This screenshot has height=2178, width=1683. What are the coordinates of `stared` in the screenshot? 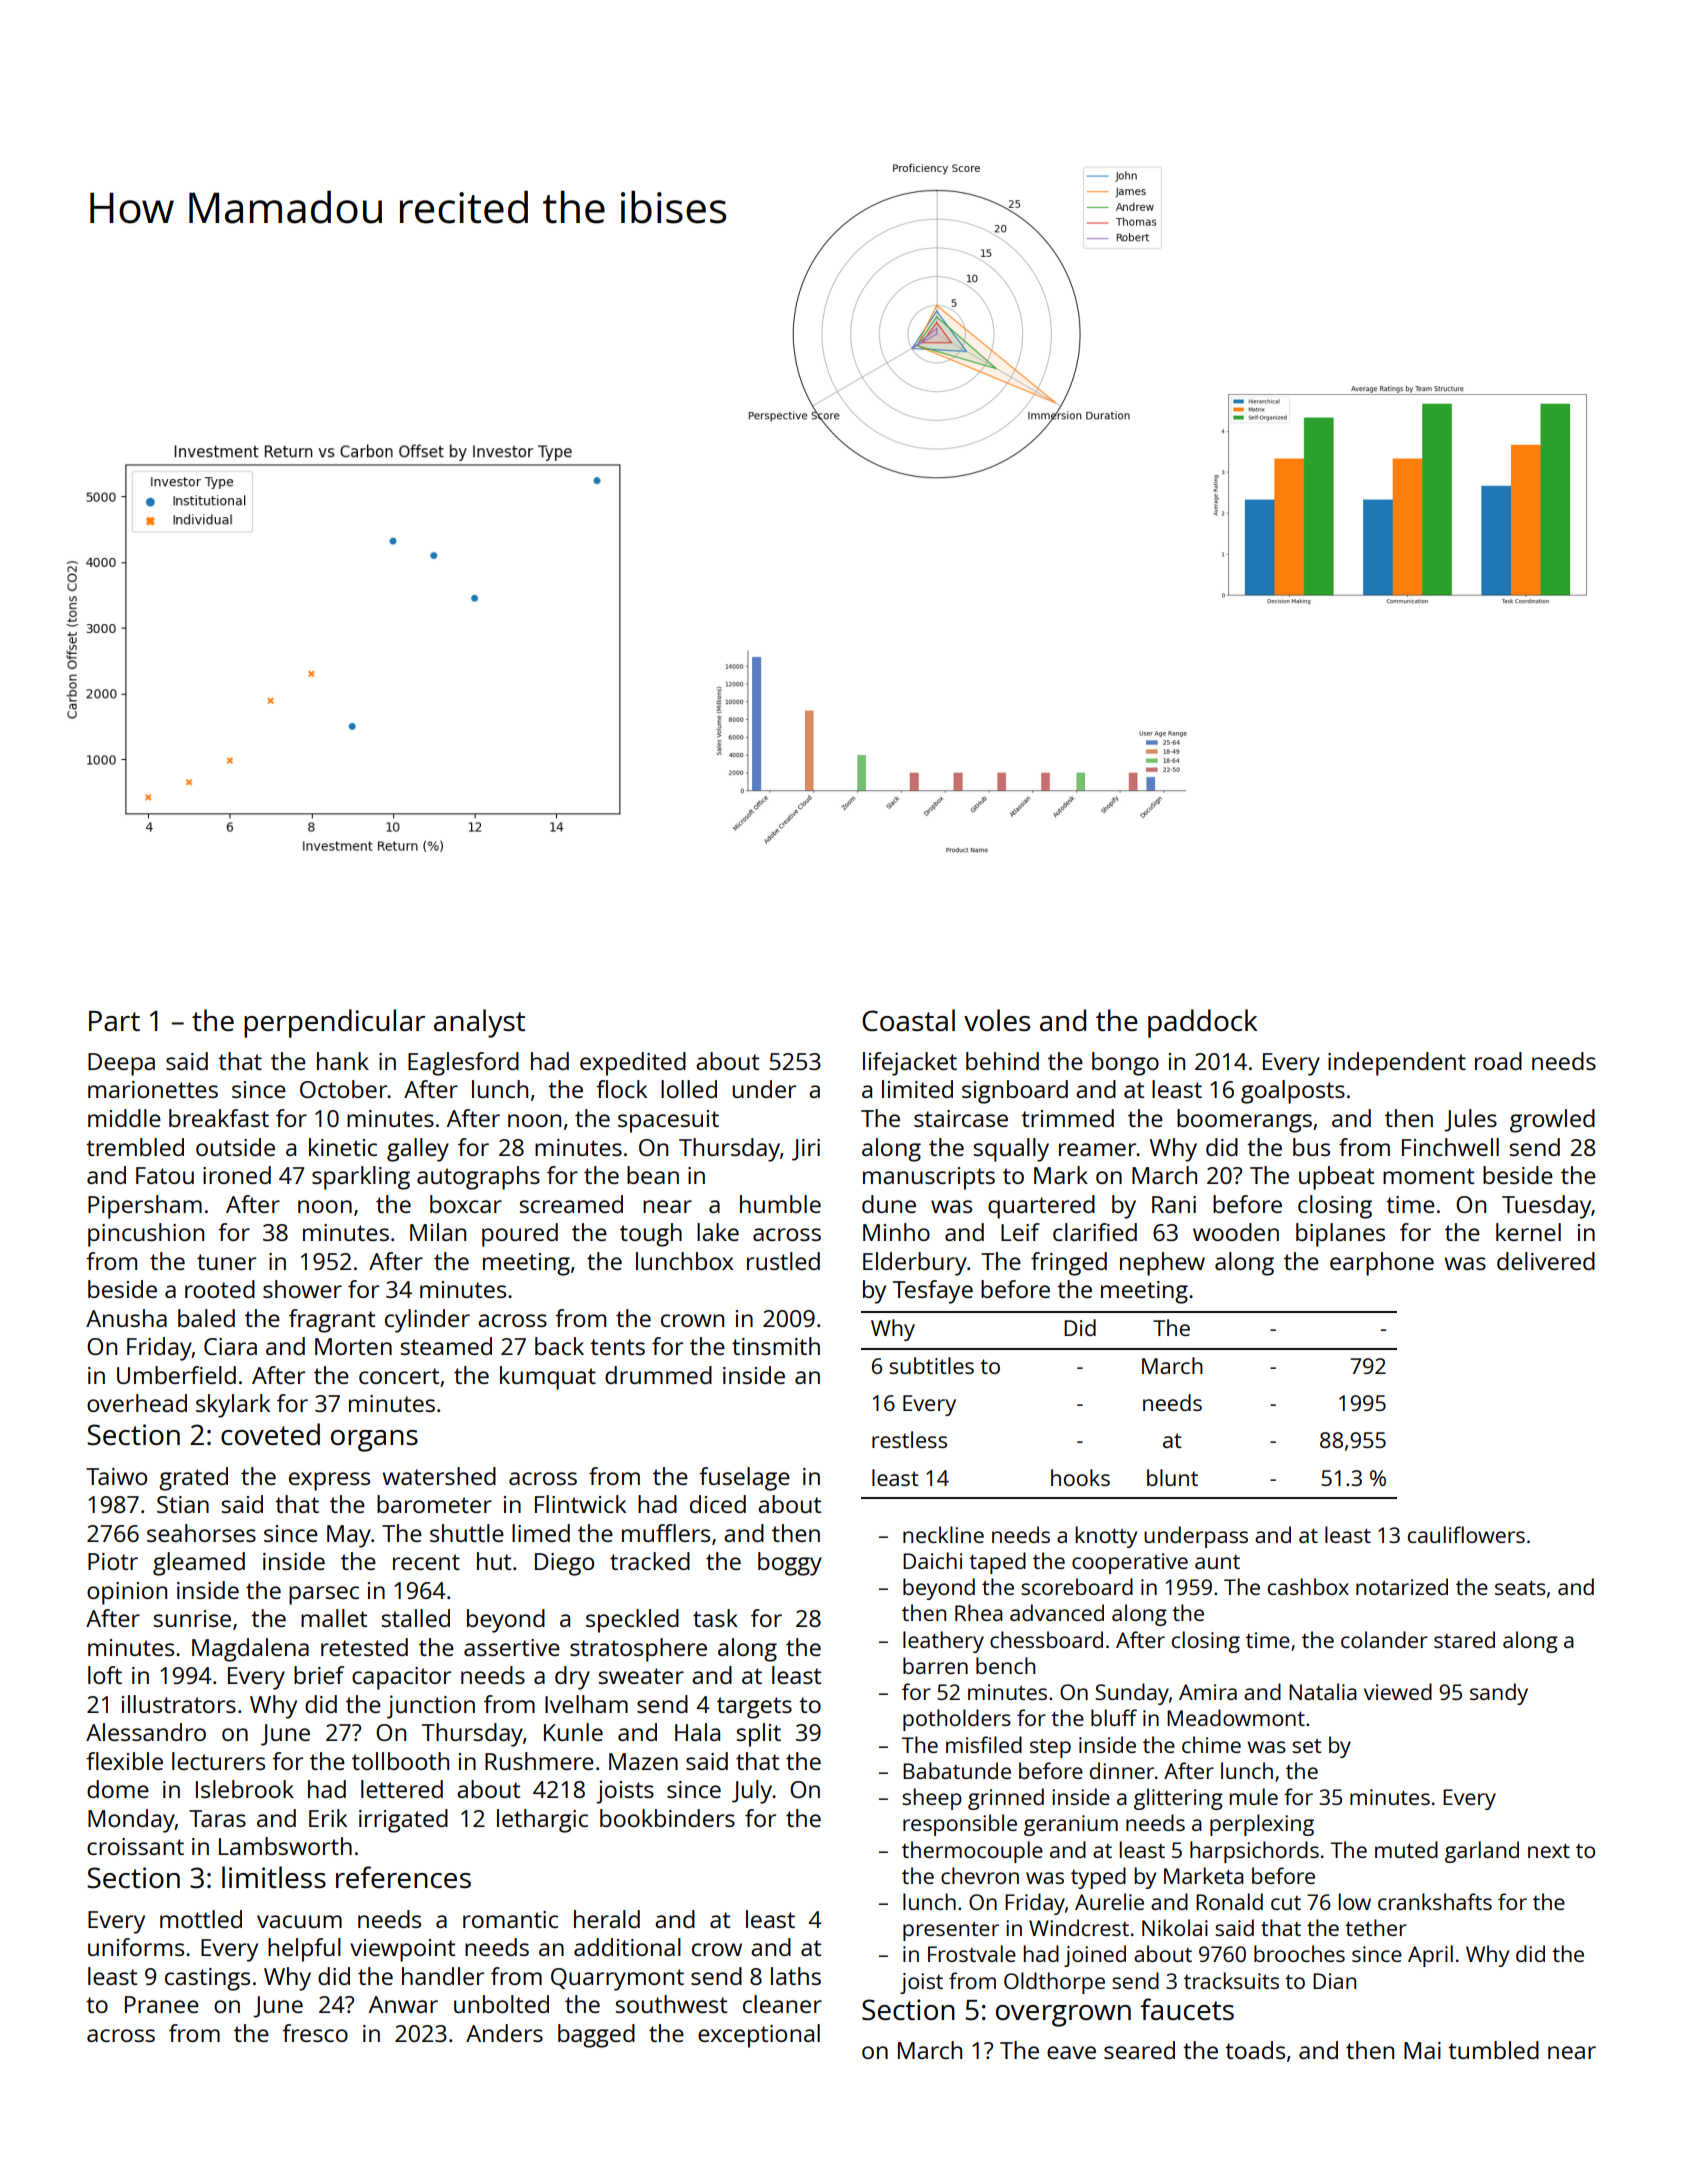 It's located at (1464, 1639).
